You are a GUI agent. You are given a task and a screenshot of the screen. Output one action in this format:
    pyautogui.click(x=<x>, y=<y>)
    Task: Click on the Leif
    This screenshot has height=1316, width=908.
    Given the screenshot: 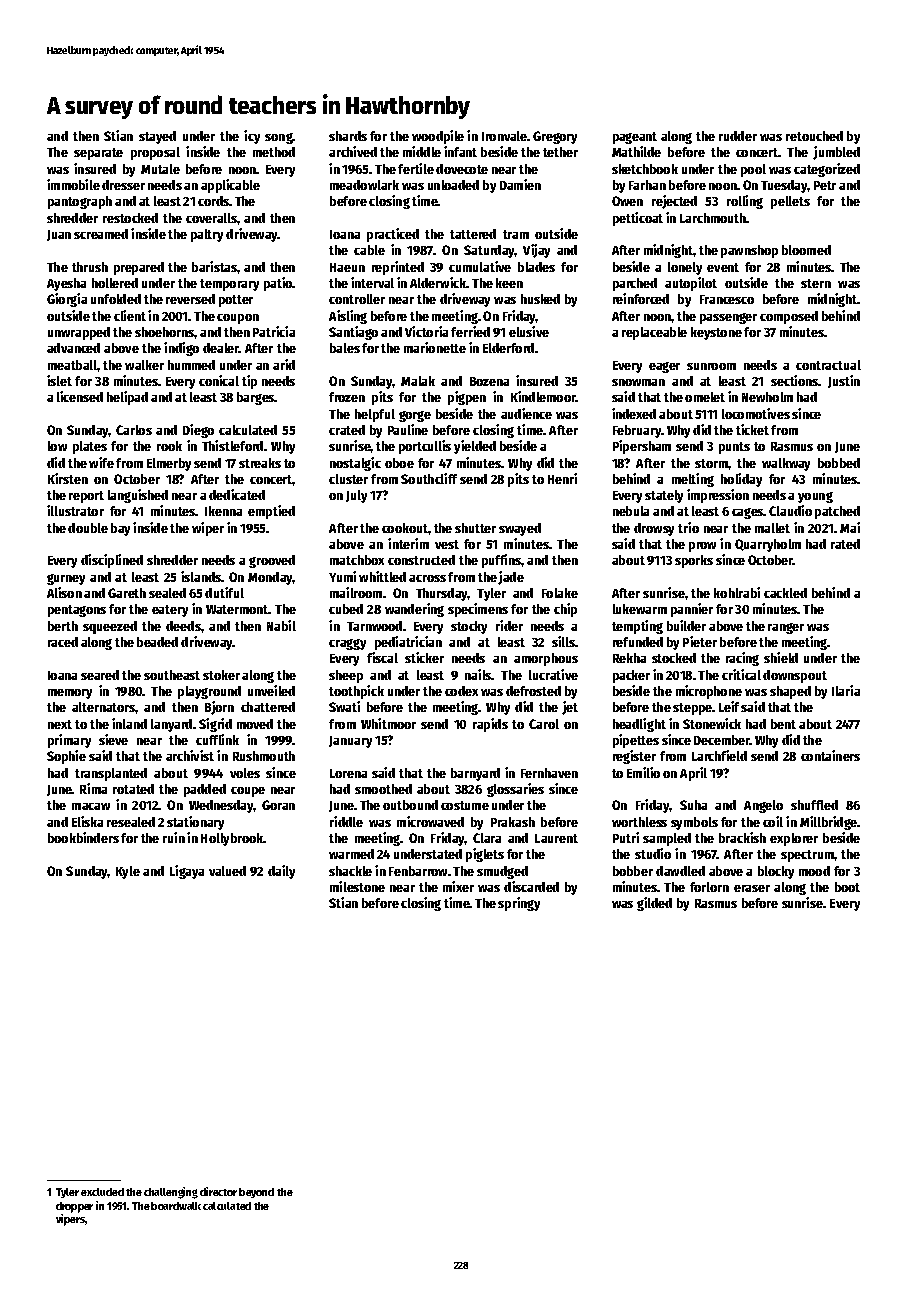 What is the action you would take?
    pyautogui.click(x=729, y=706)
